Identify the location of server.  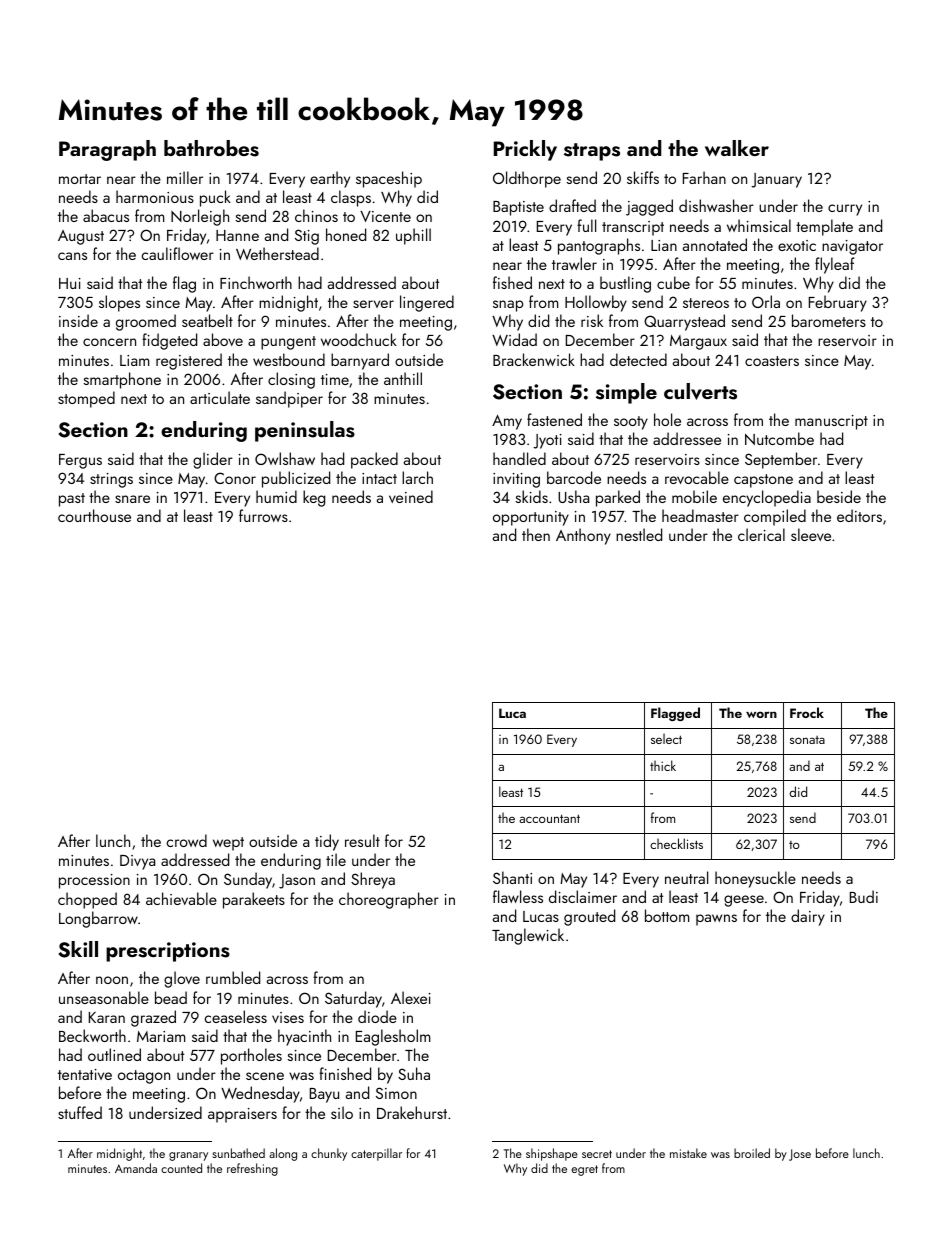
(373, 304).
